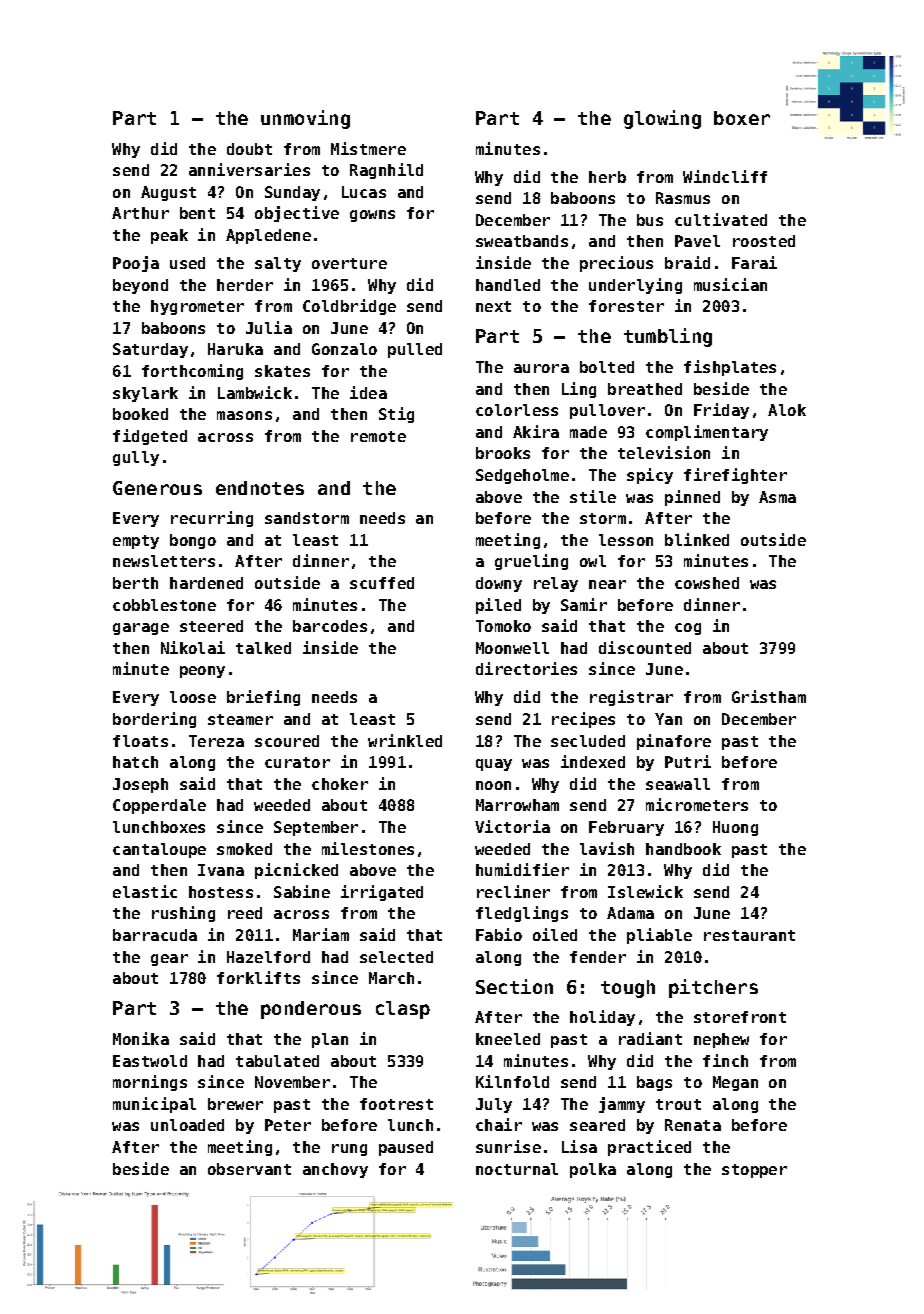  Describe the element at coordinates (335, 1170) in the screenshot. I see `anchovy` at that location.
